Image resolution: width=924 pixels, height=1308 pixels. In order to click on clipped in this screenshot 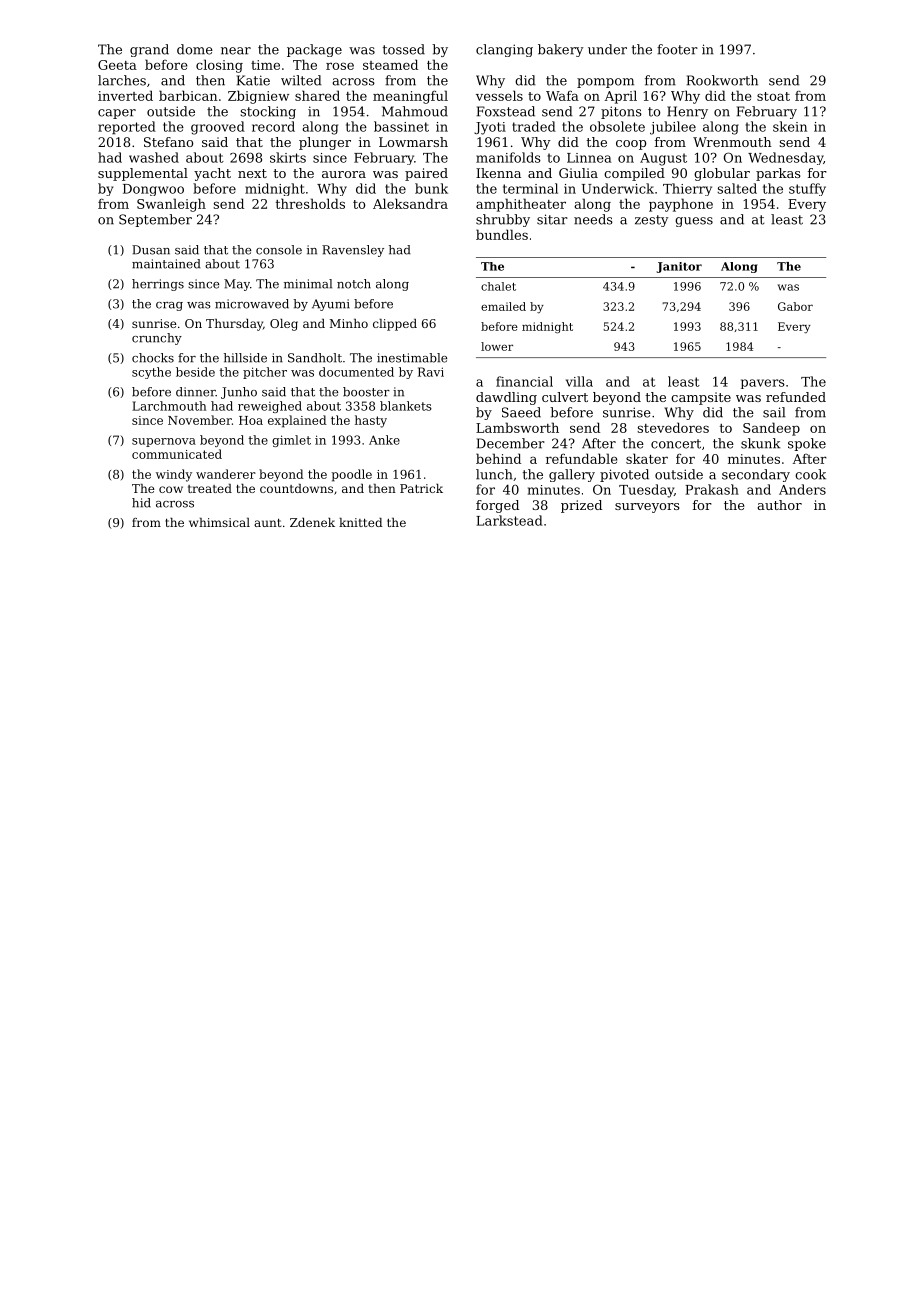, I will do `click(395, 325)`.
